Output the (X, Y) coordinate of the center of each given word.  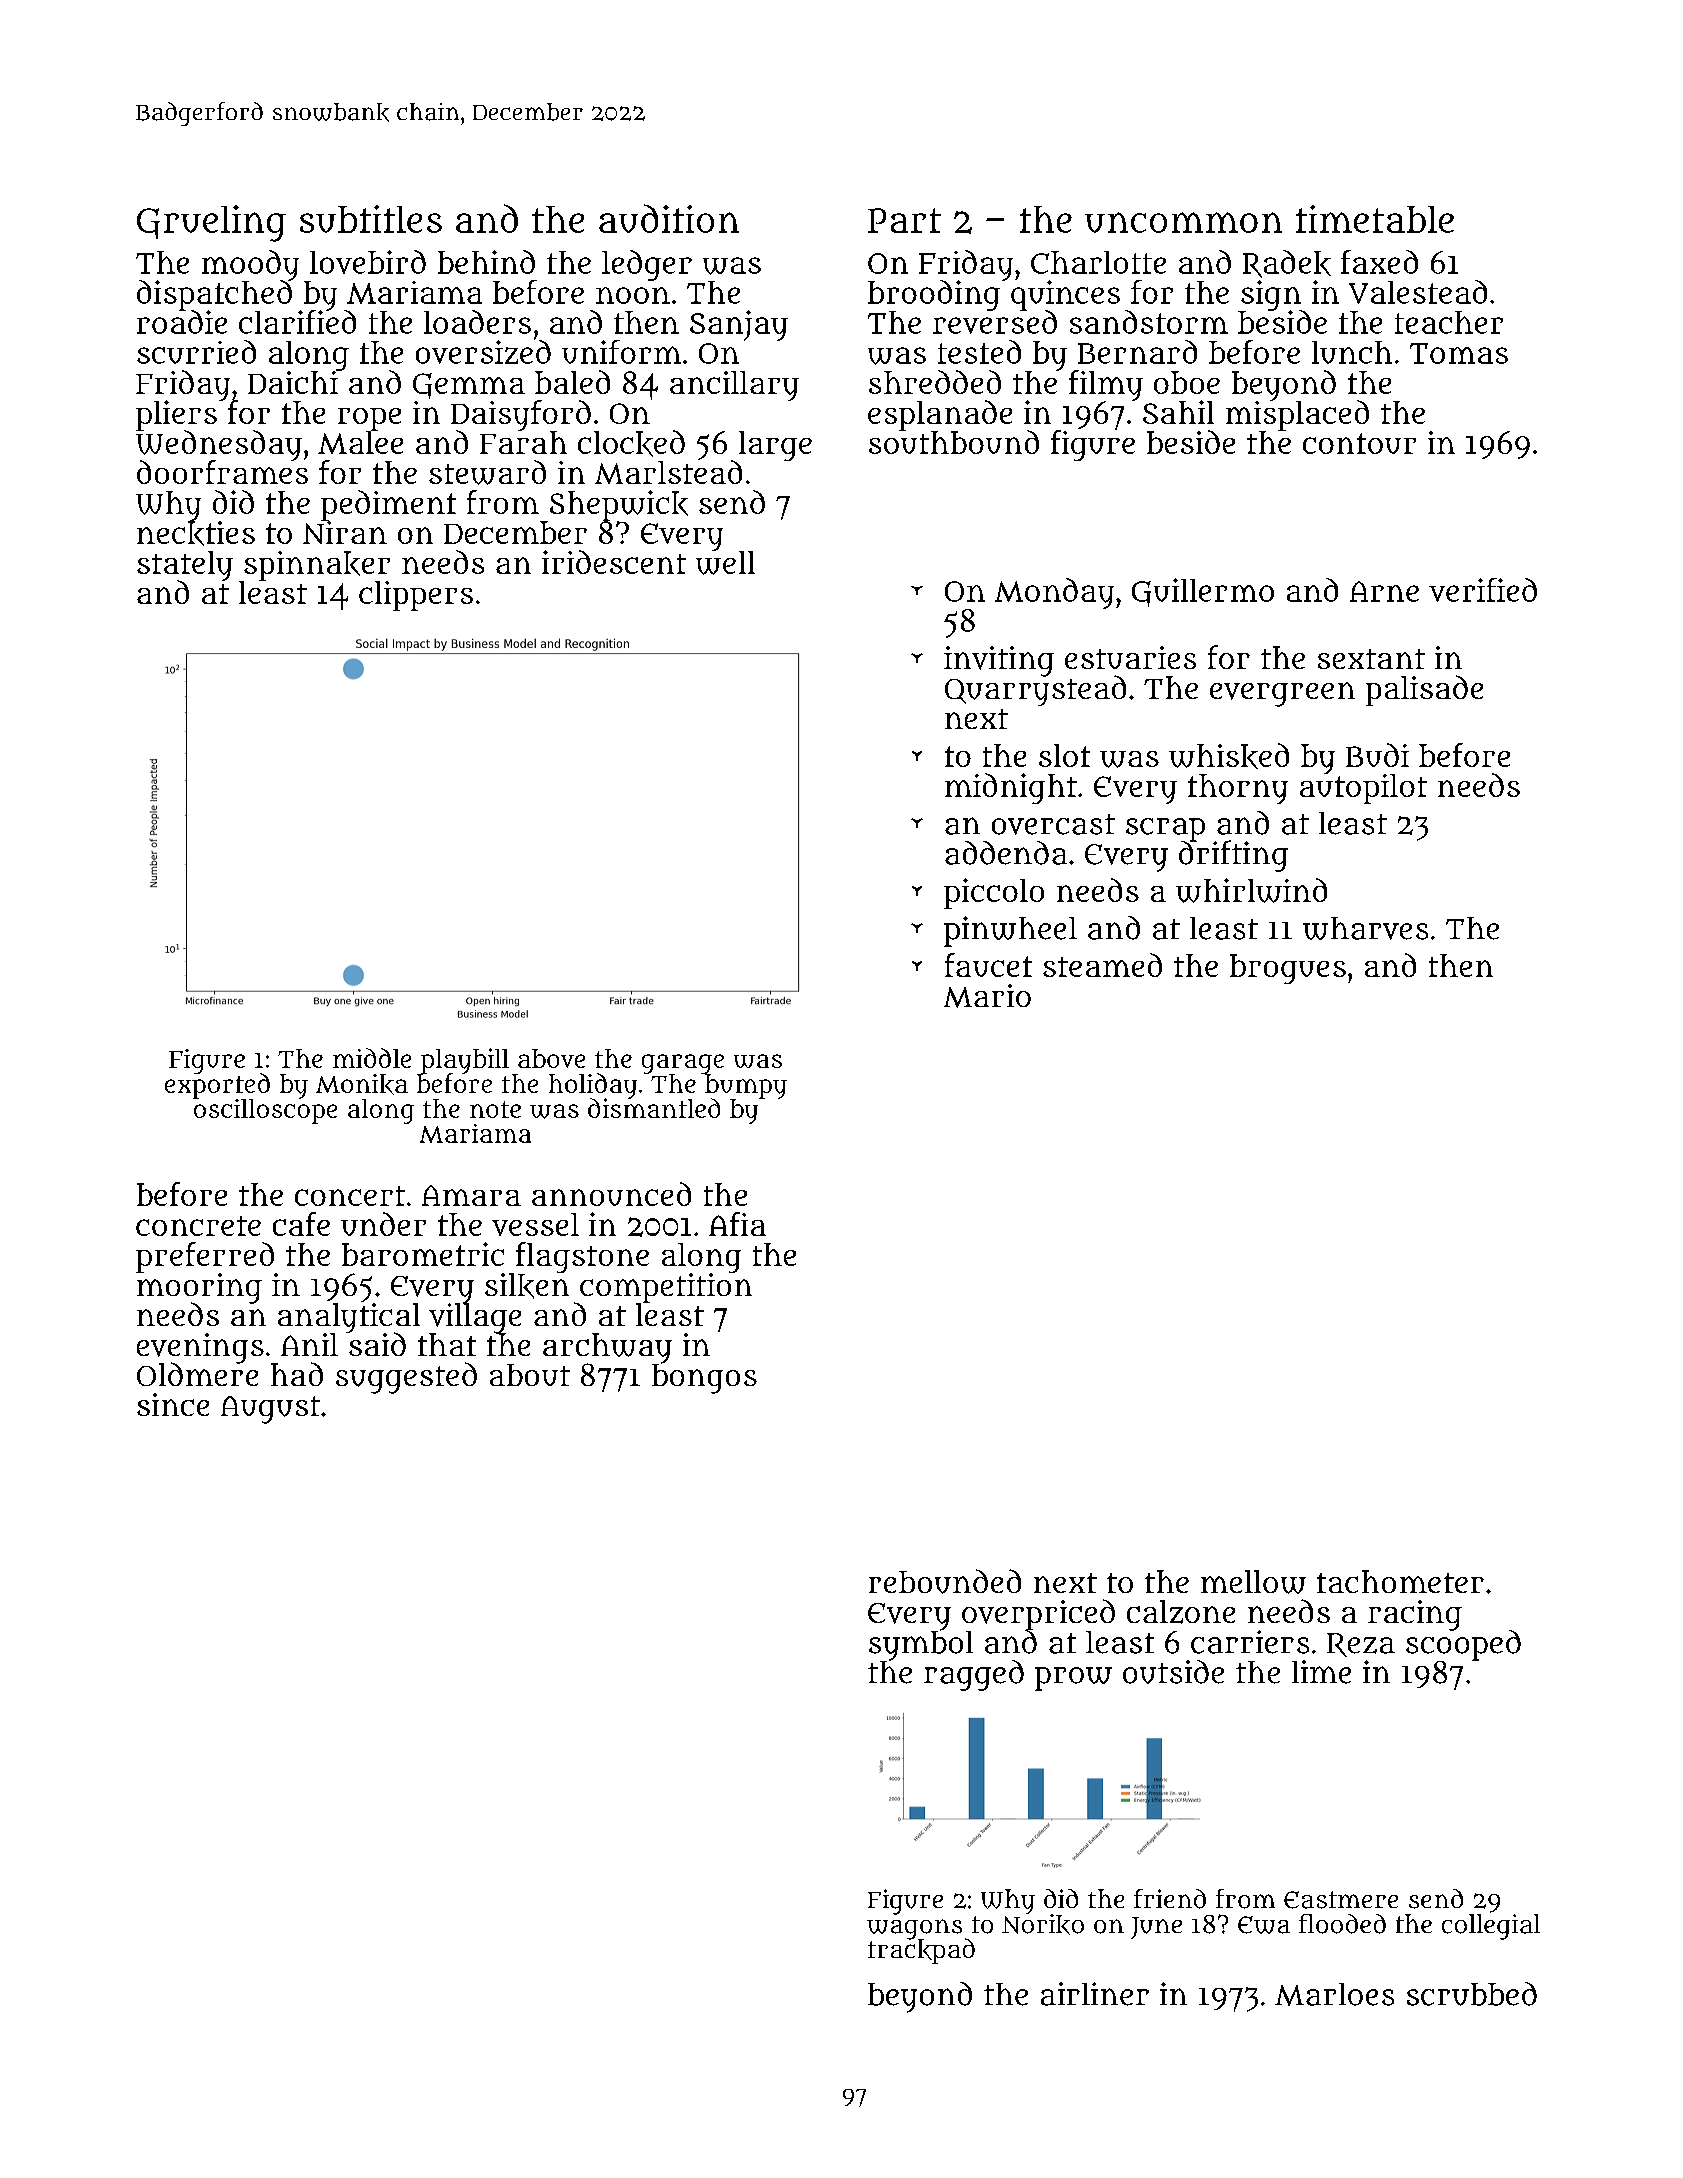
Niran (345, 532)
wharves (1365, 928)
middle (372, 1058)
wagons (914, 1929)
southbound (954, 442)
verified (1483, 590)
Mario (987, 996)
